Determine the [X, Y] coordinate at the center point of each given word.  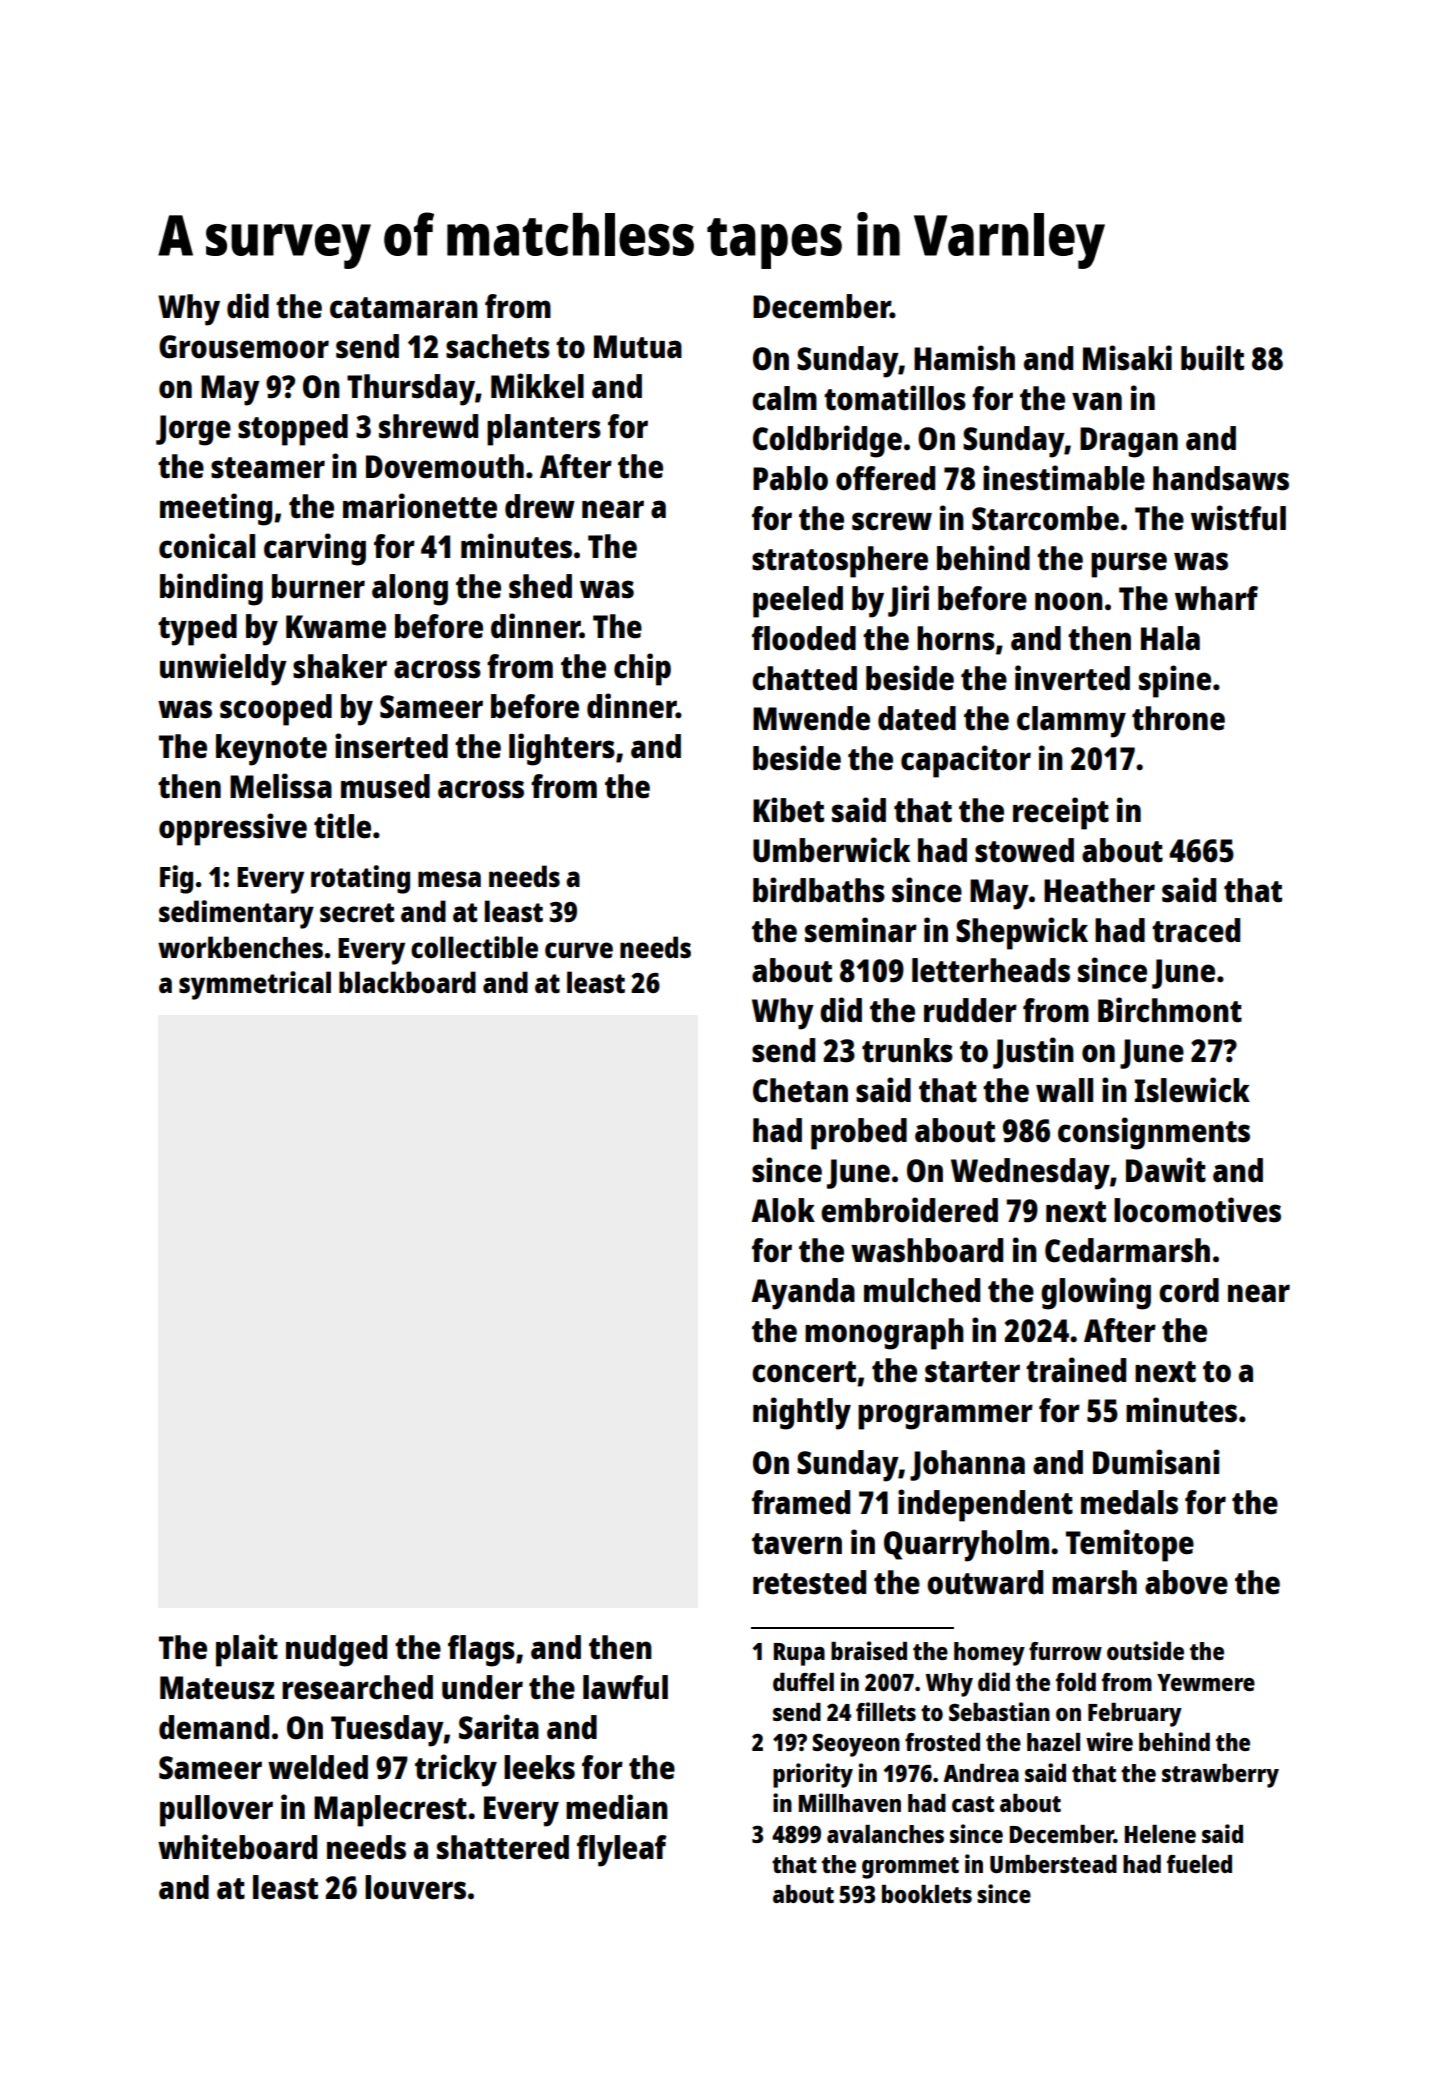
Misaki [1127, 358]
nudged [336, 1651]
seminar [861, 930]
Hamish [964, 358]
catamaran [404, 308]
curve [579, 950]
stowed [1024, 850]
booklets [927, 1894]
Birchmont [1170, 1010]
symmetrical [255, 985]
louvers [415, 1887]
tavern [797, 1544]
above [1186, 1582]
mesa [449, 879]
